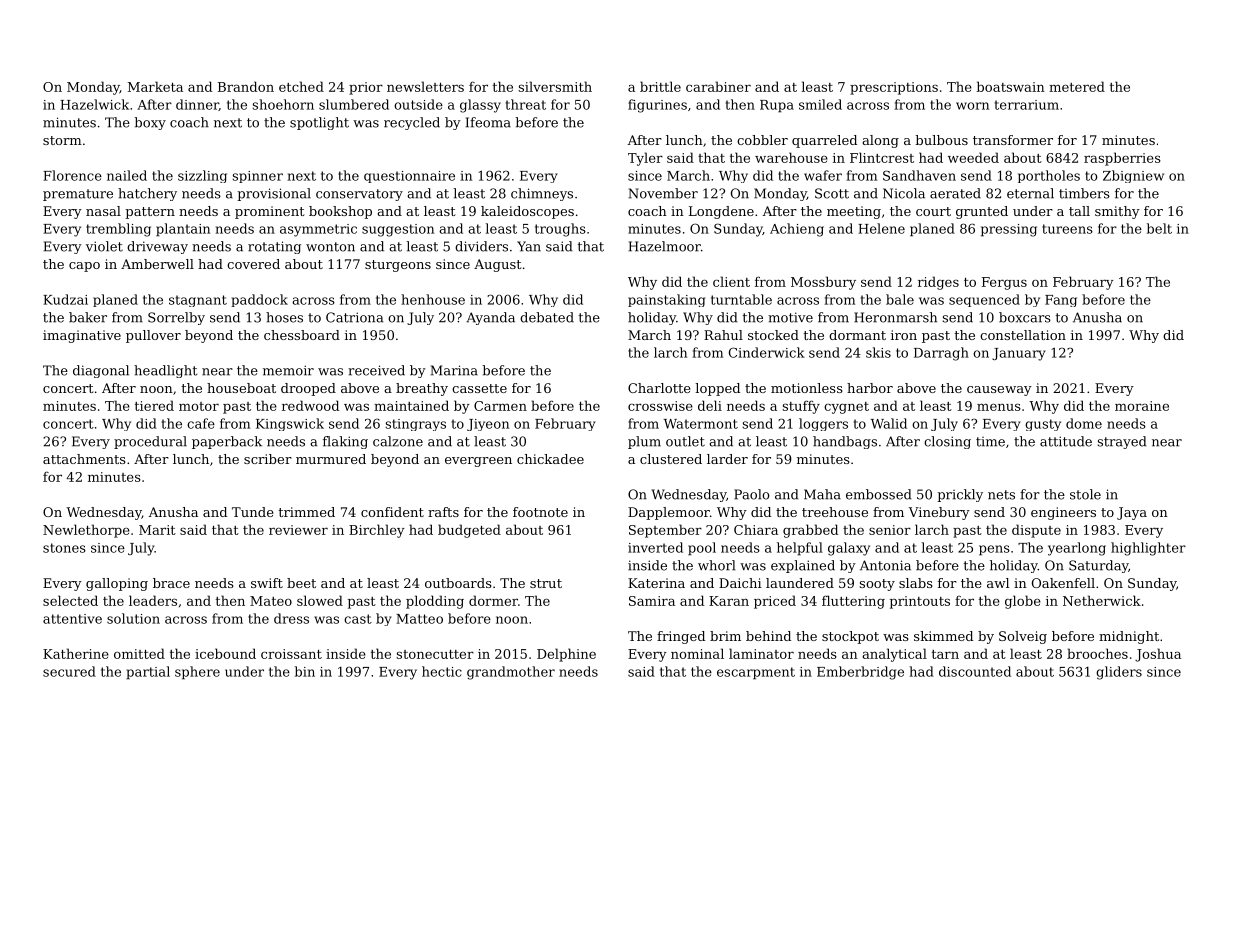  I want to click on harbor, so click(870, 388).
